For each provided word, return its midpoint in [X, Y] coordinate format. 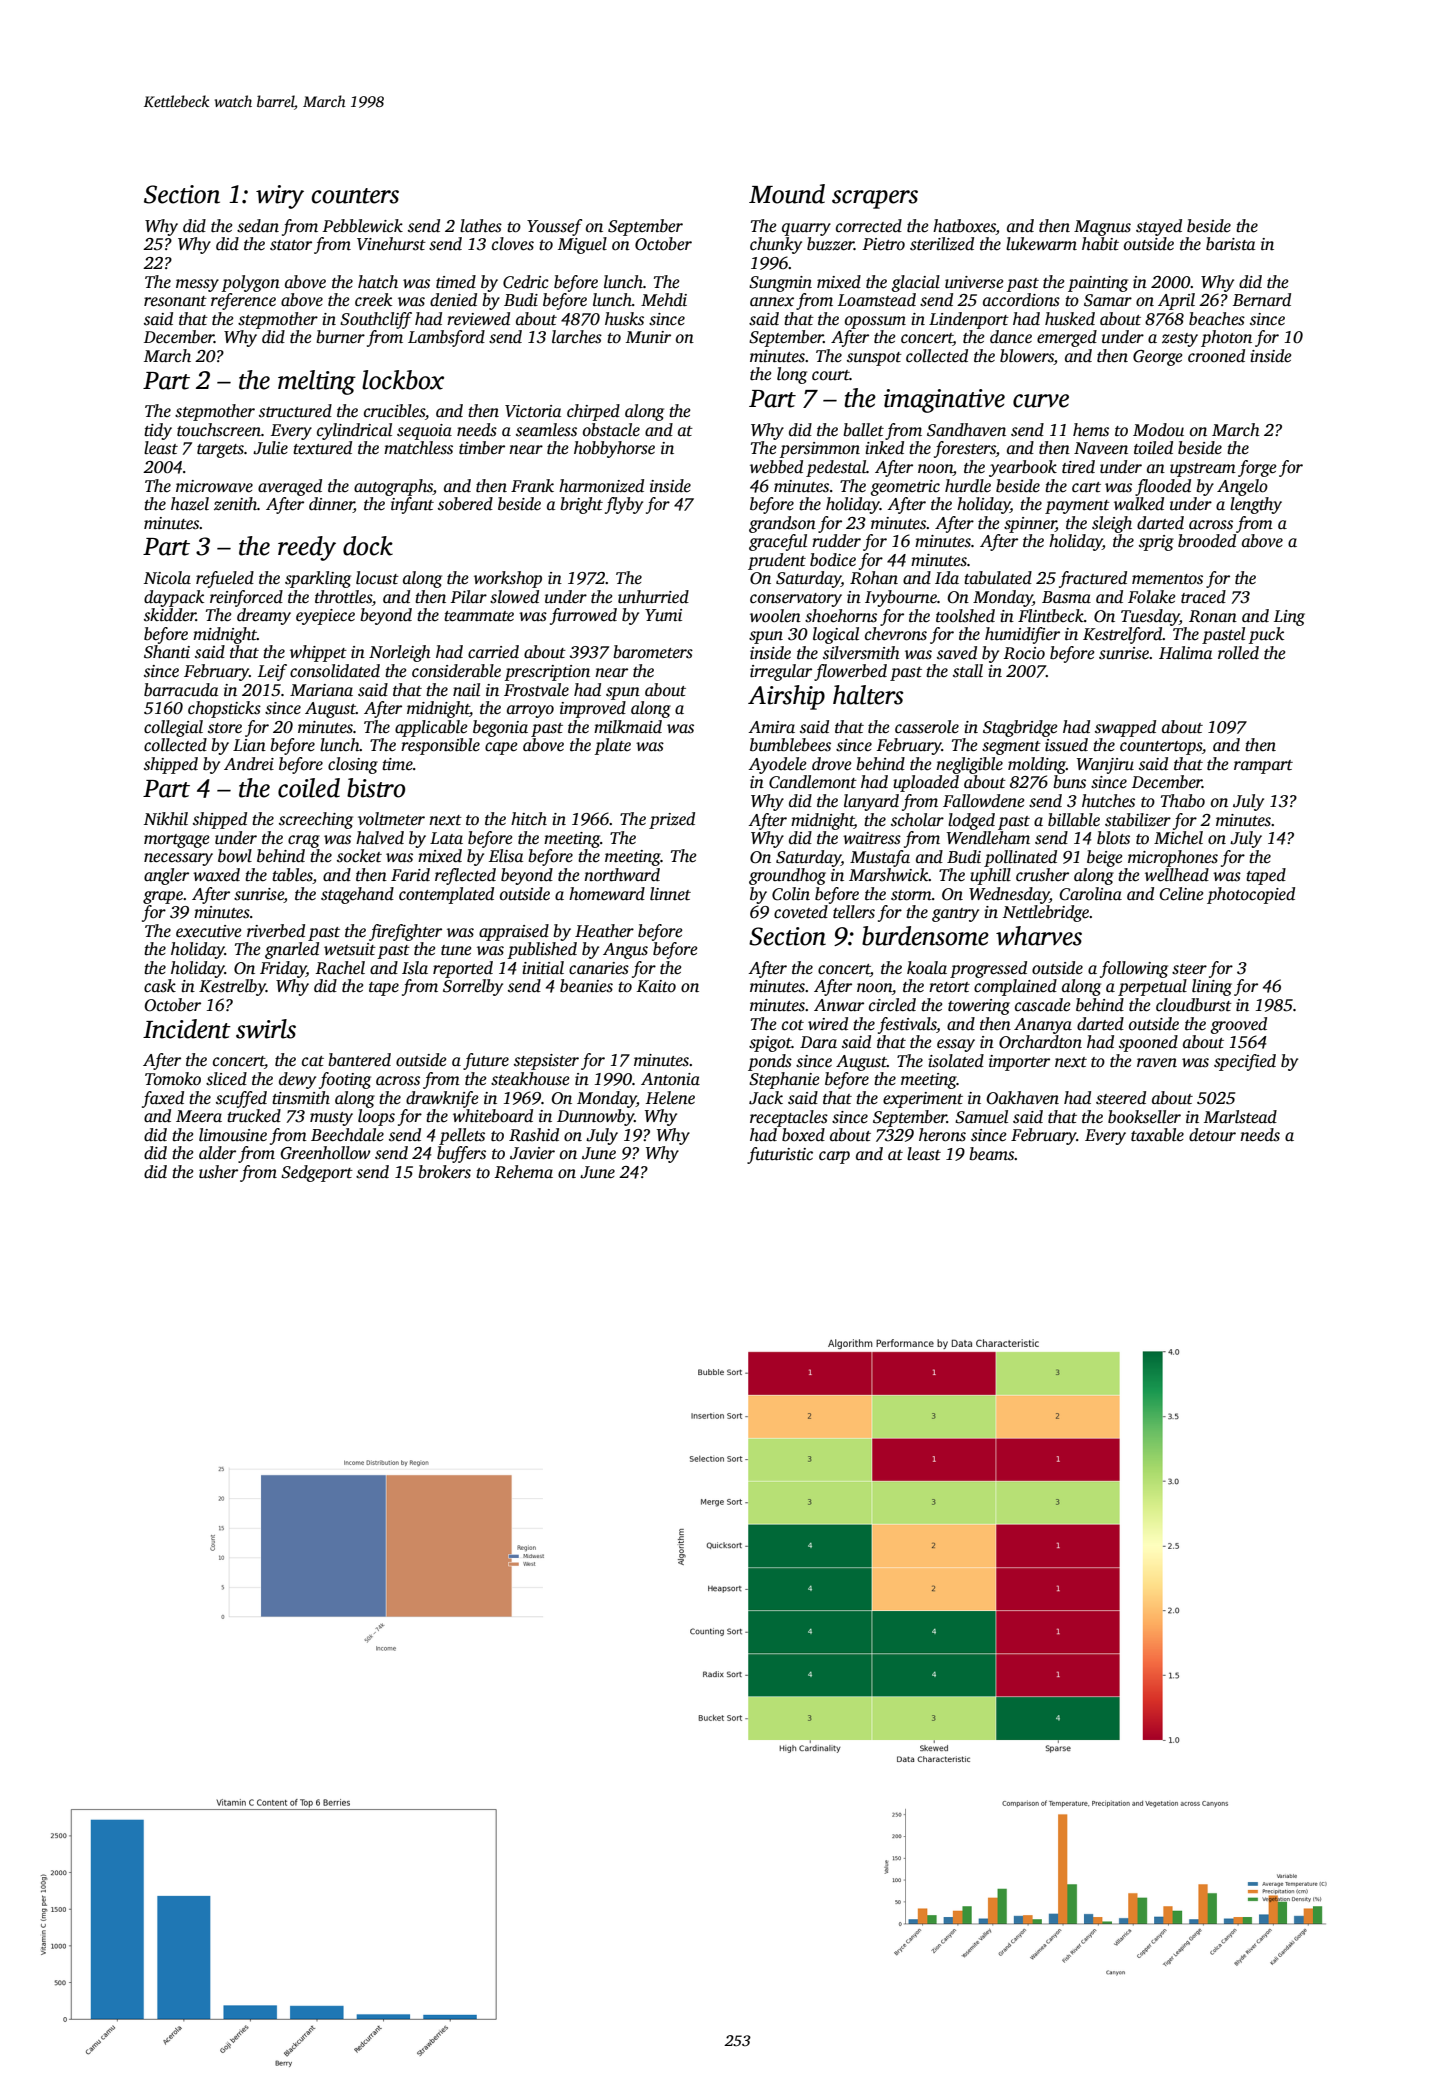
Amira [771, 727]
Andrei [249, 764]
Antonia [670, 1079]
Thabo [1183, 800]
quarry [806, 229]
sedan [258, 226]
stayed [1159, 227]
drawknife [442, 1099]
